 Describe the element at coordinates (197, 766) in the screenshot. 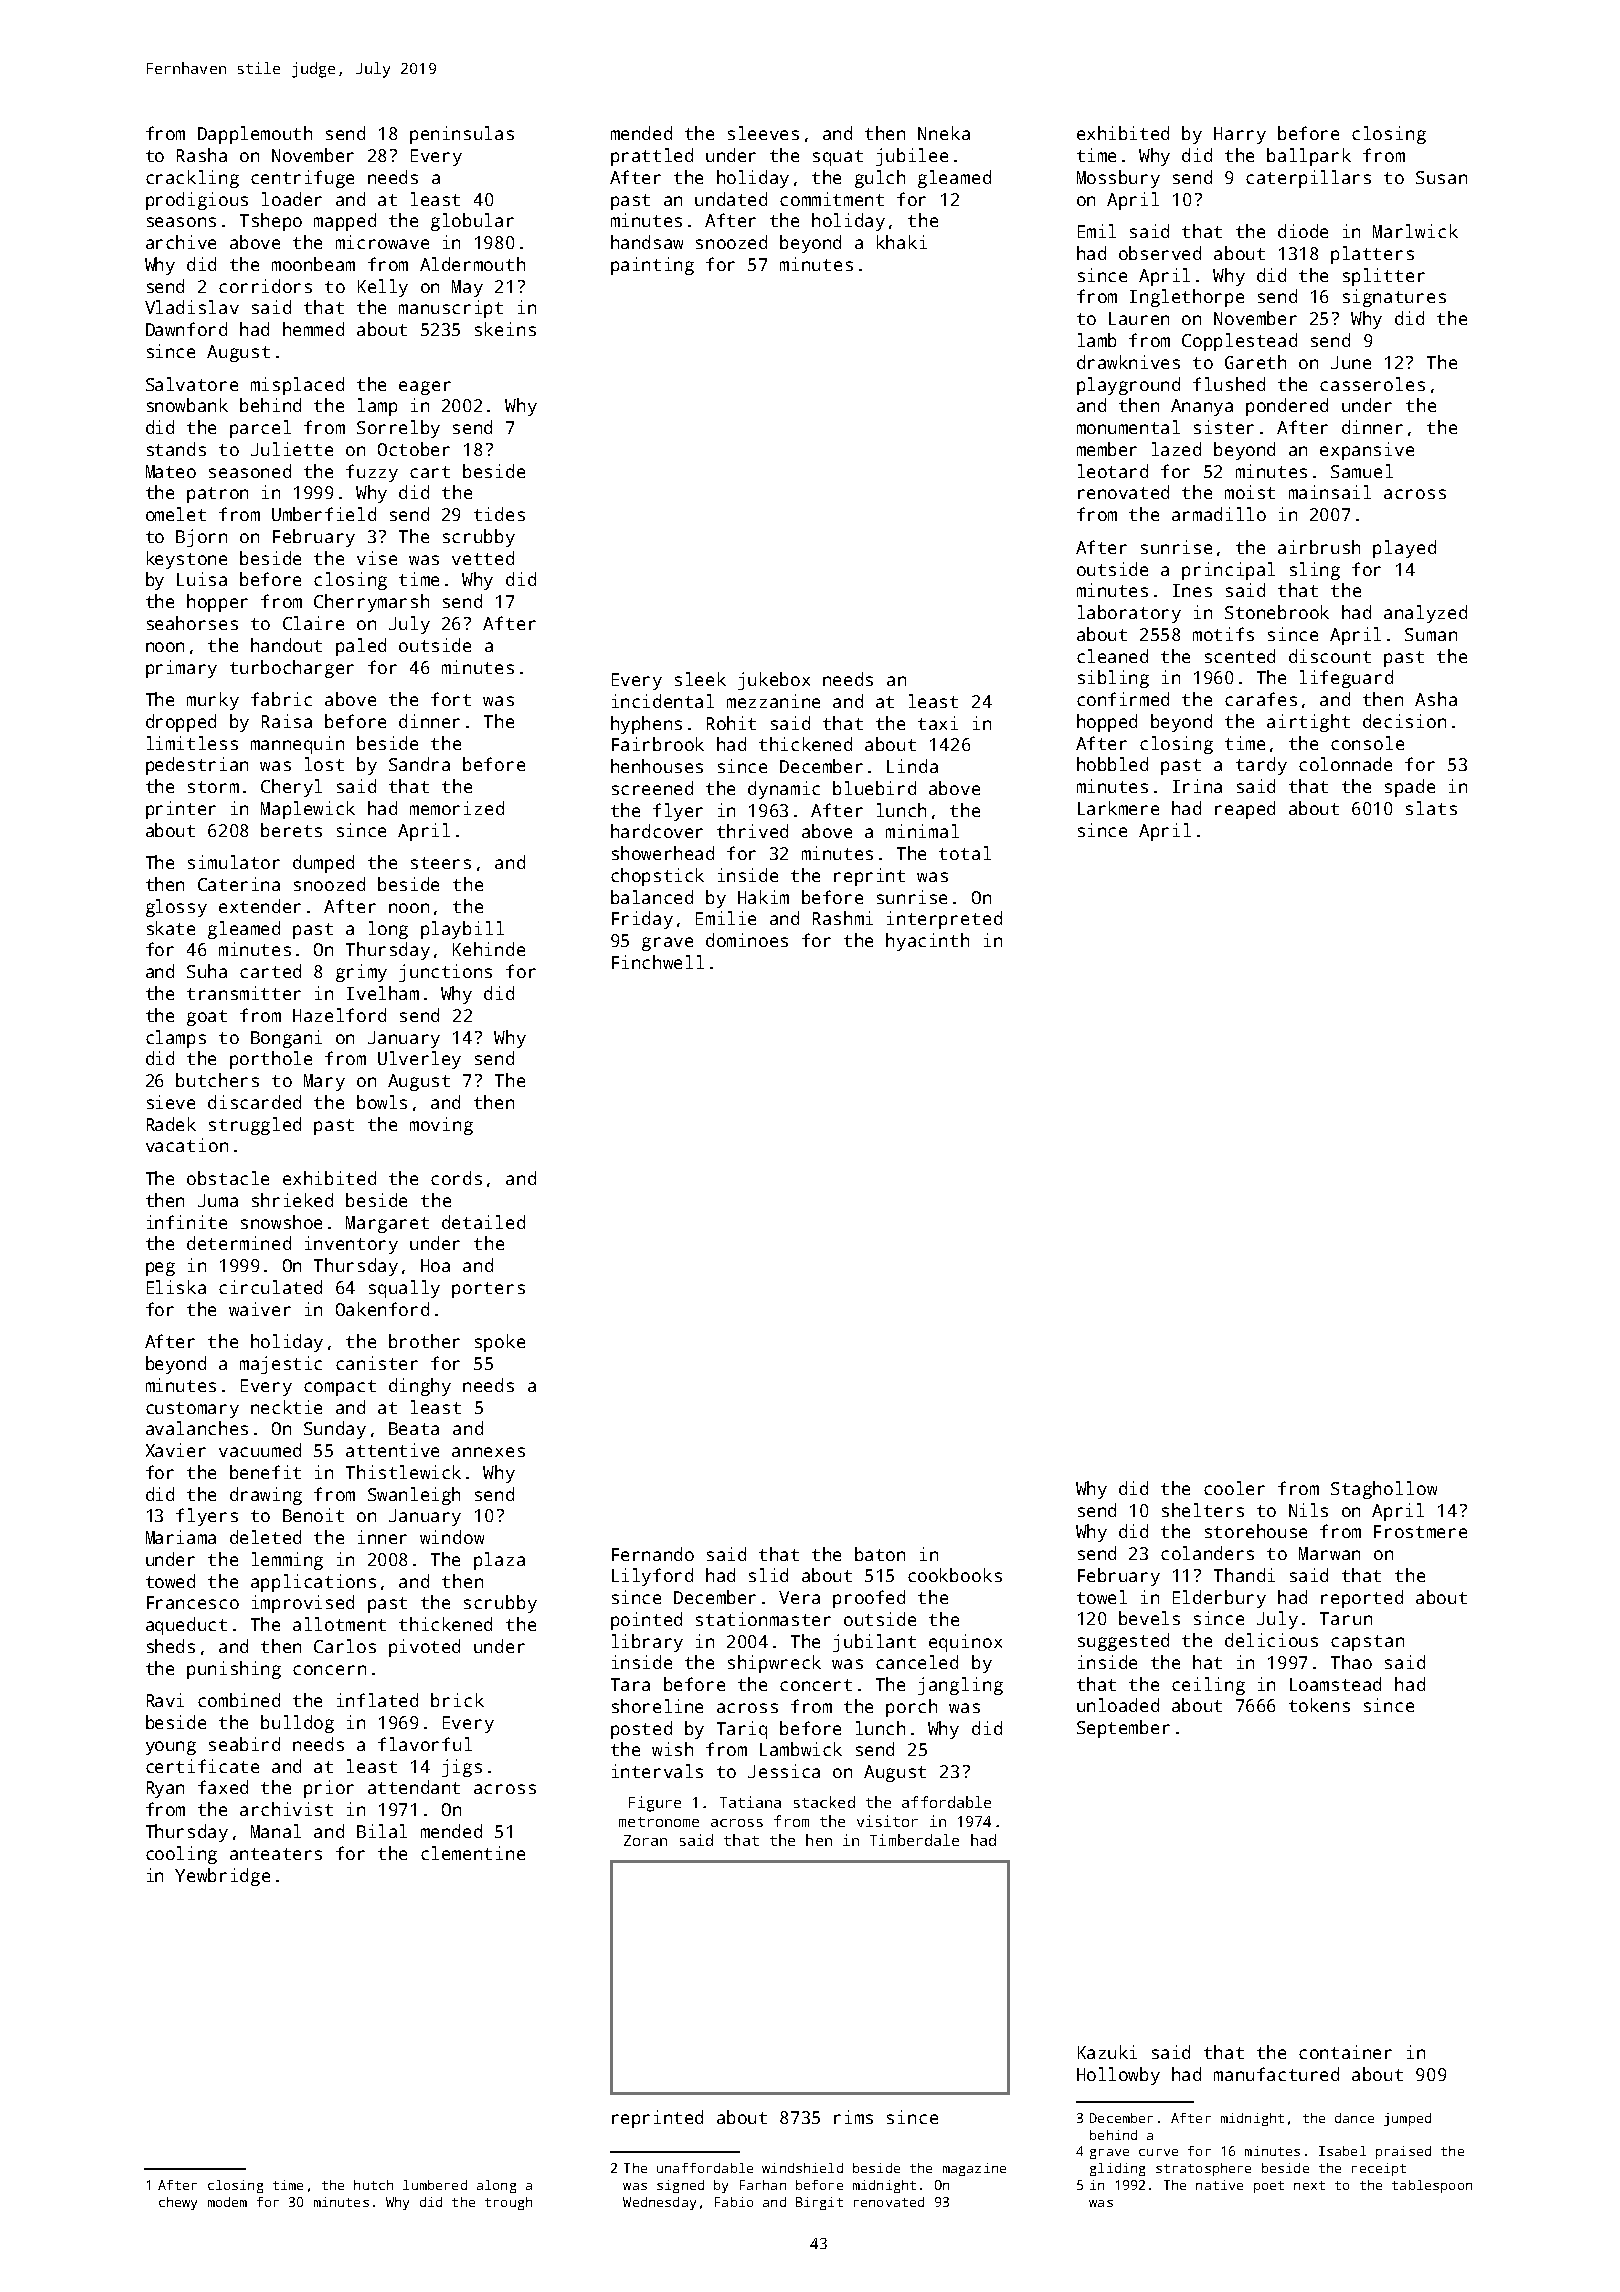

I see `pedestrian` at that location.
